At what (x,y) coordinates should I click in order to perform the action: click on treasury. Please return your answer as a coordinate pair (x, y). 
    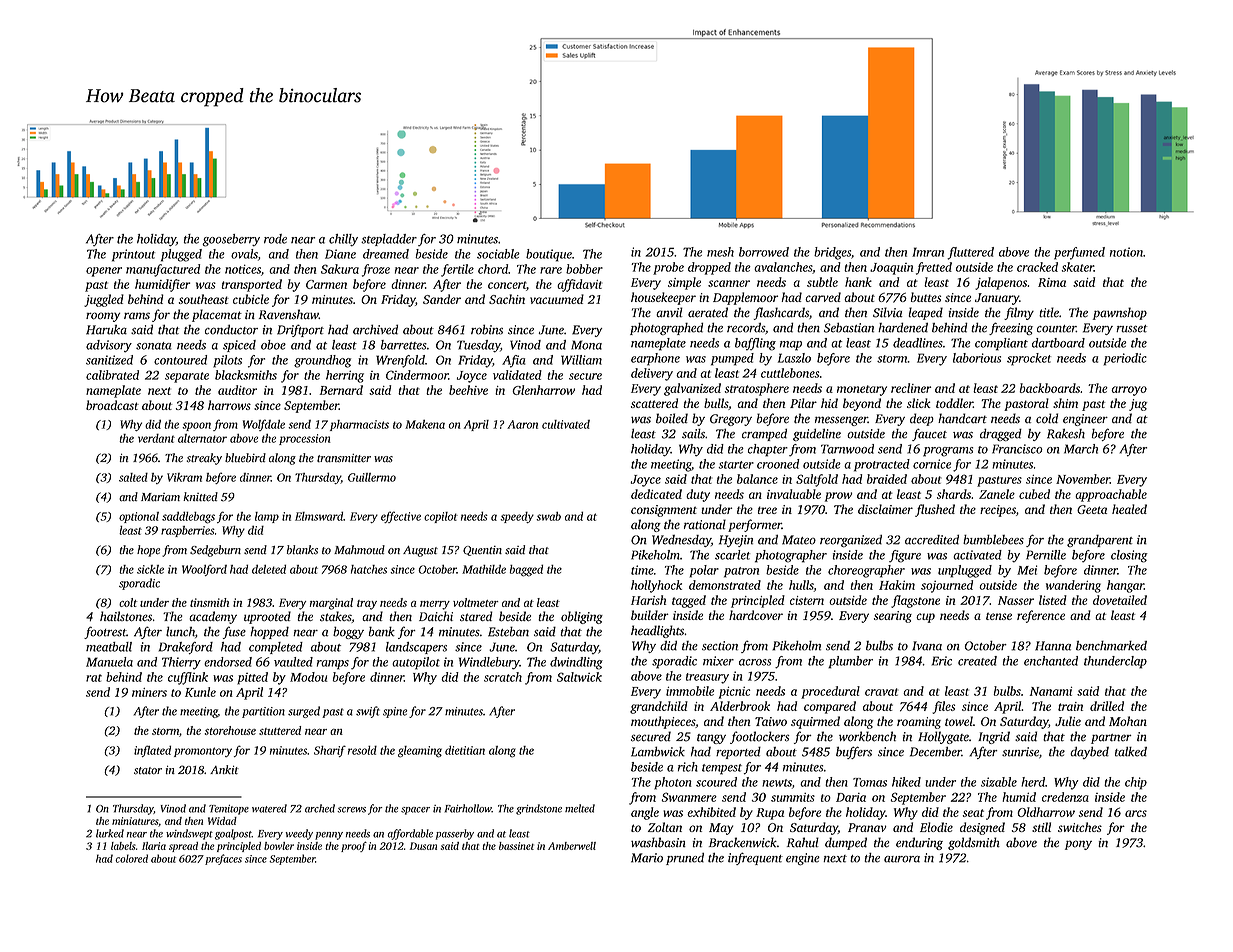
    Looking at the image, I should click on (707, 678).
